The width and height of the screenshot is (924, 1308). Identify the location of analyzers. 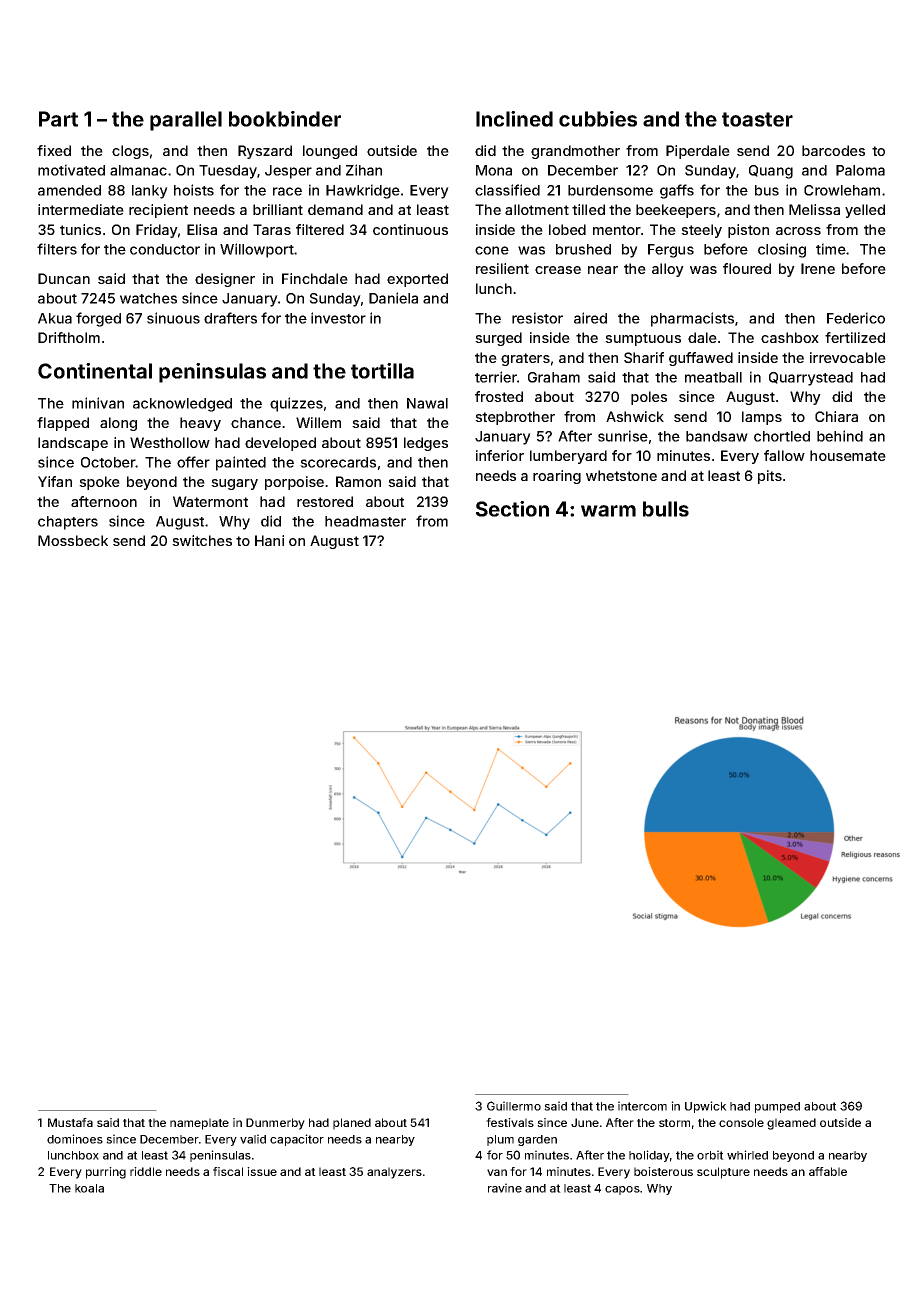
(394, 1173).
